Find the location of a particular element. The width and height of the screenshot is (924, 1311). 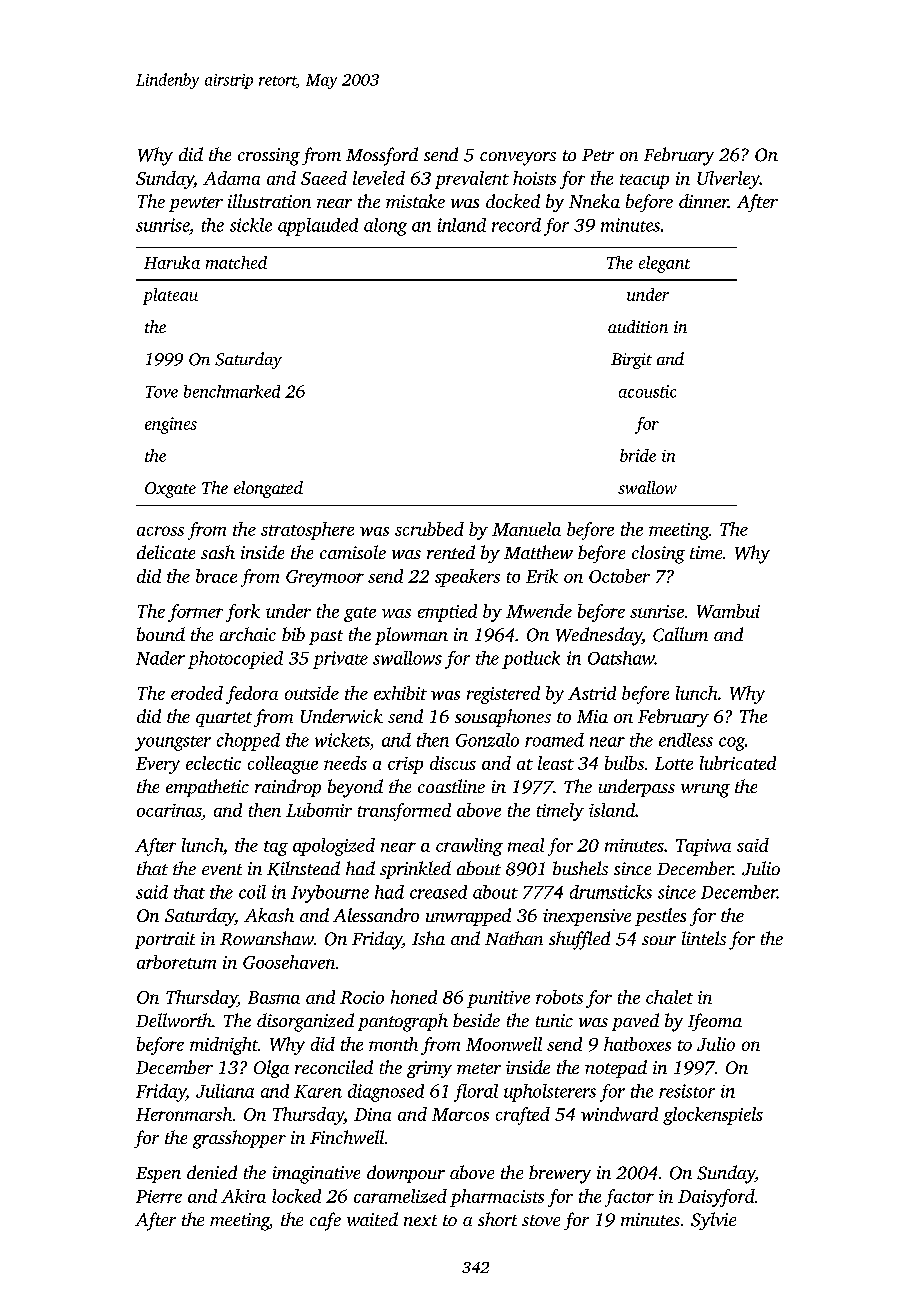

delicate is located at coordinates (166, 552).
